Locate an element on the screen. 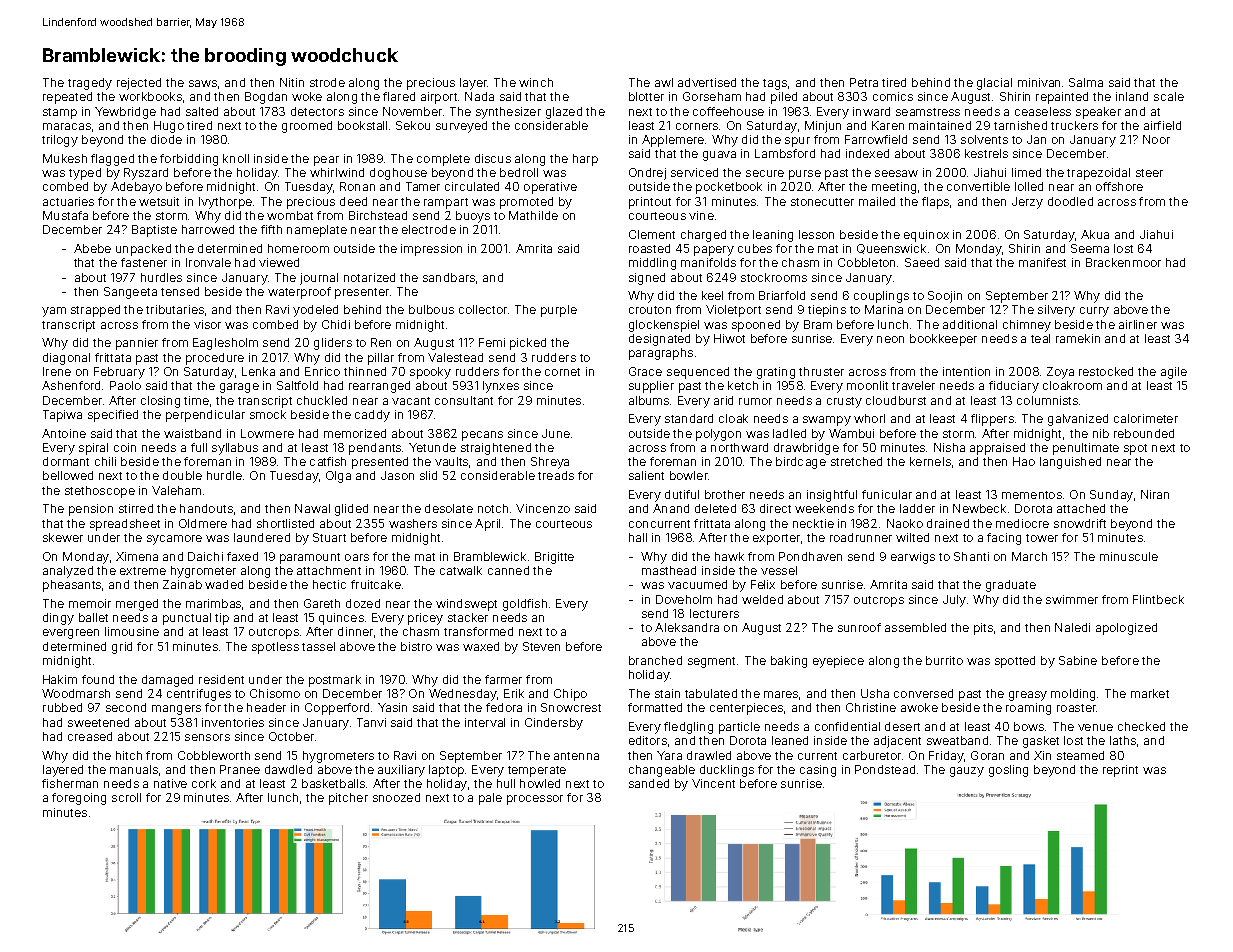 The height and width of the screenshot is (952, 1233). Salma is located at coordinates (1086, 82).
